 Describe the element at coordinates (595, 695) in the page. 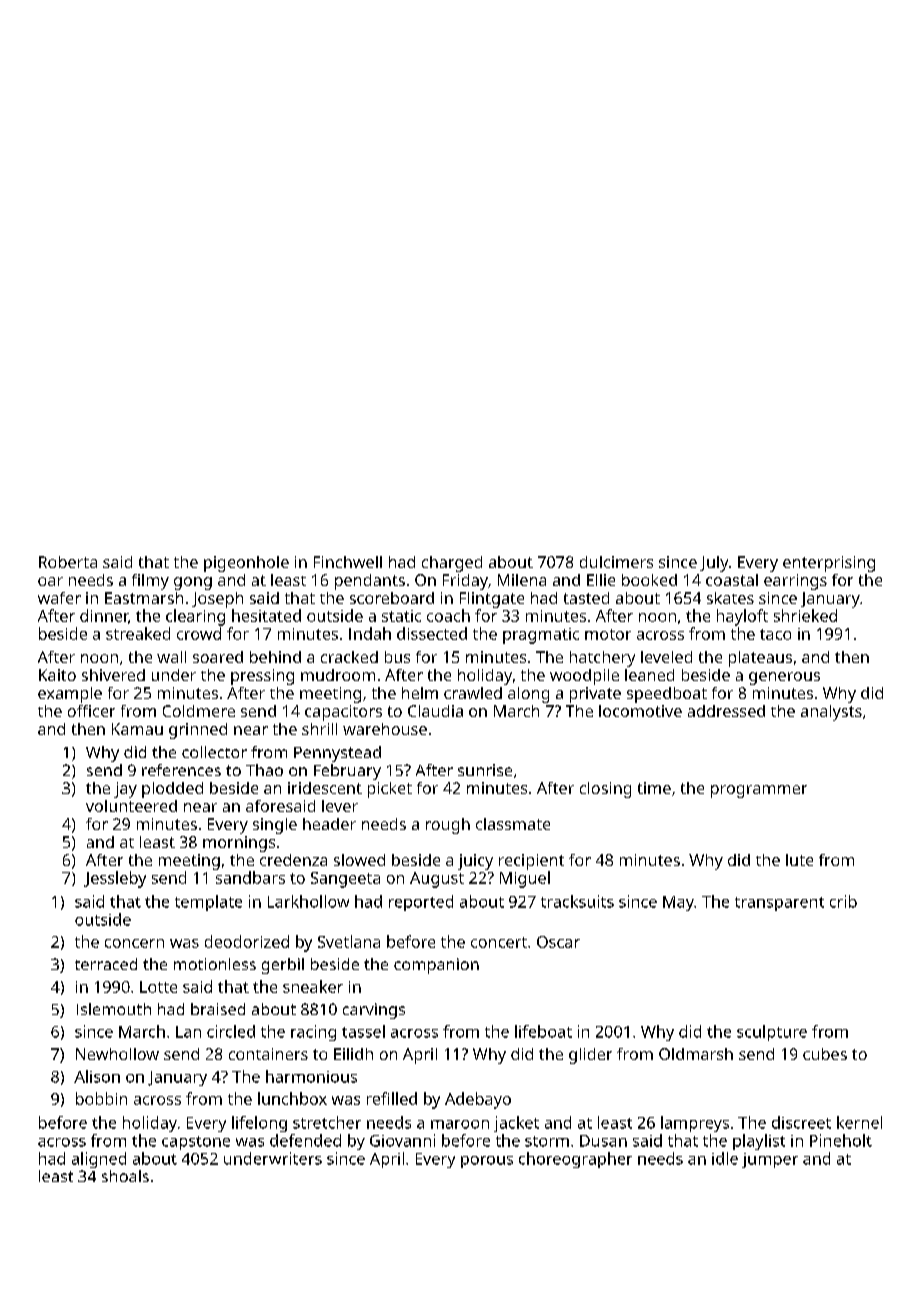

I see `private` at that location.
